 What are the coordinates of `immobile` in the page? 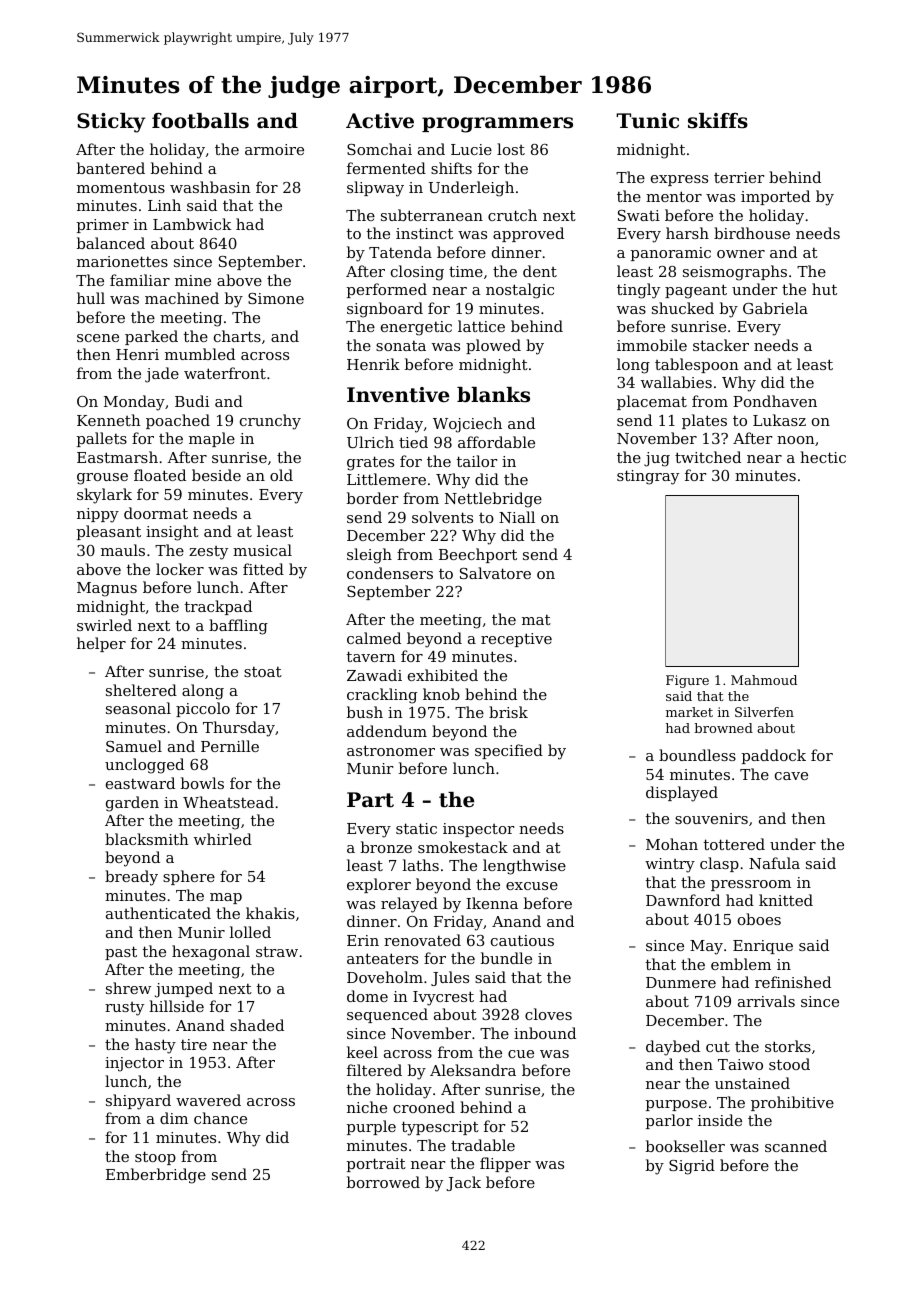 It's located at (652, 345).
